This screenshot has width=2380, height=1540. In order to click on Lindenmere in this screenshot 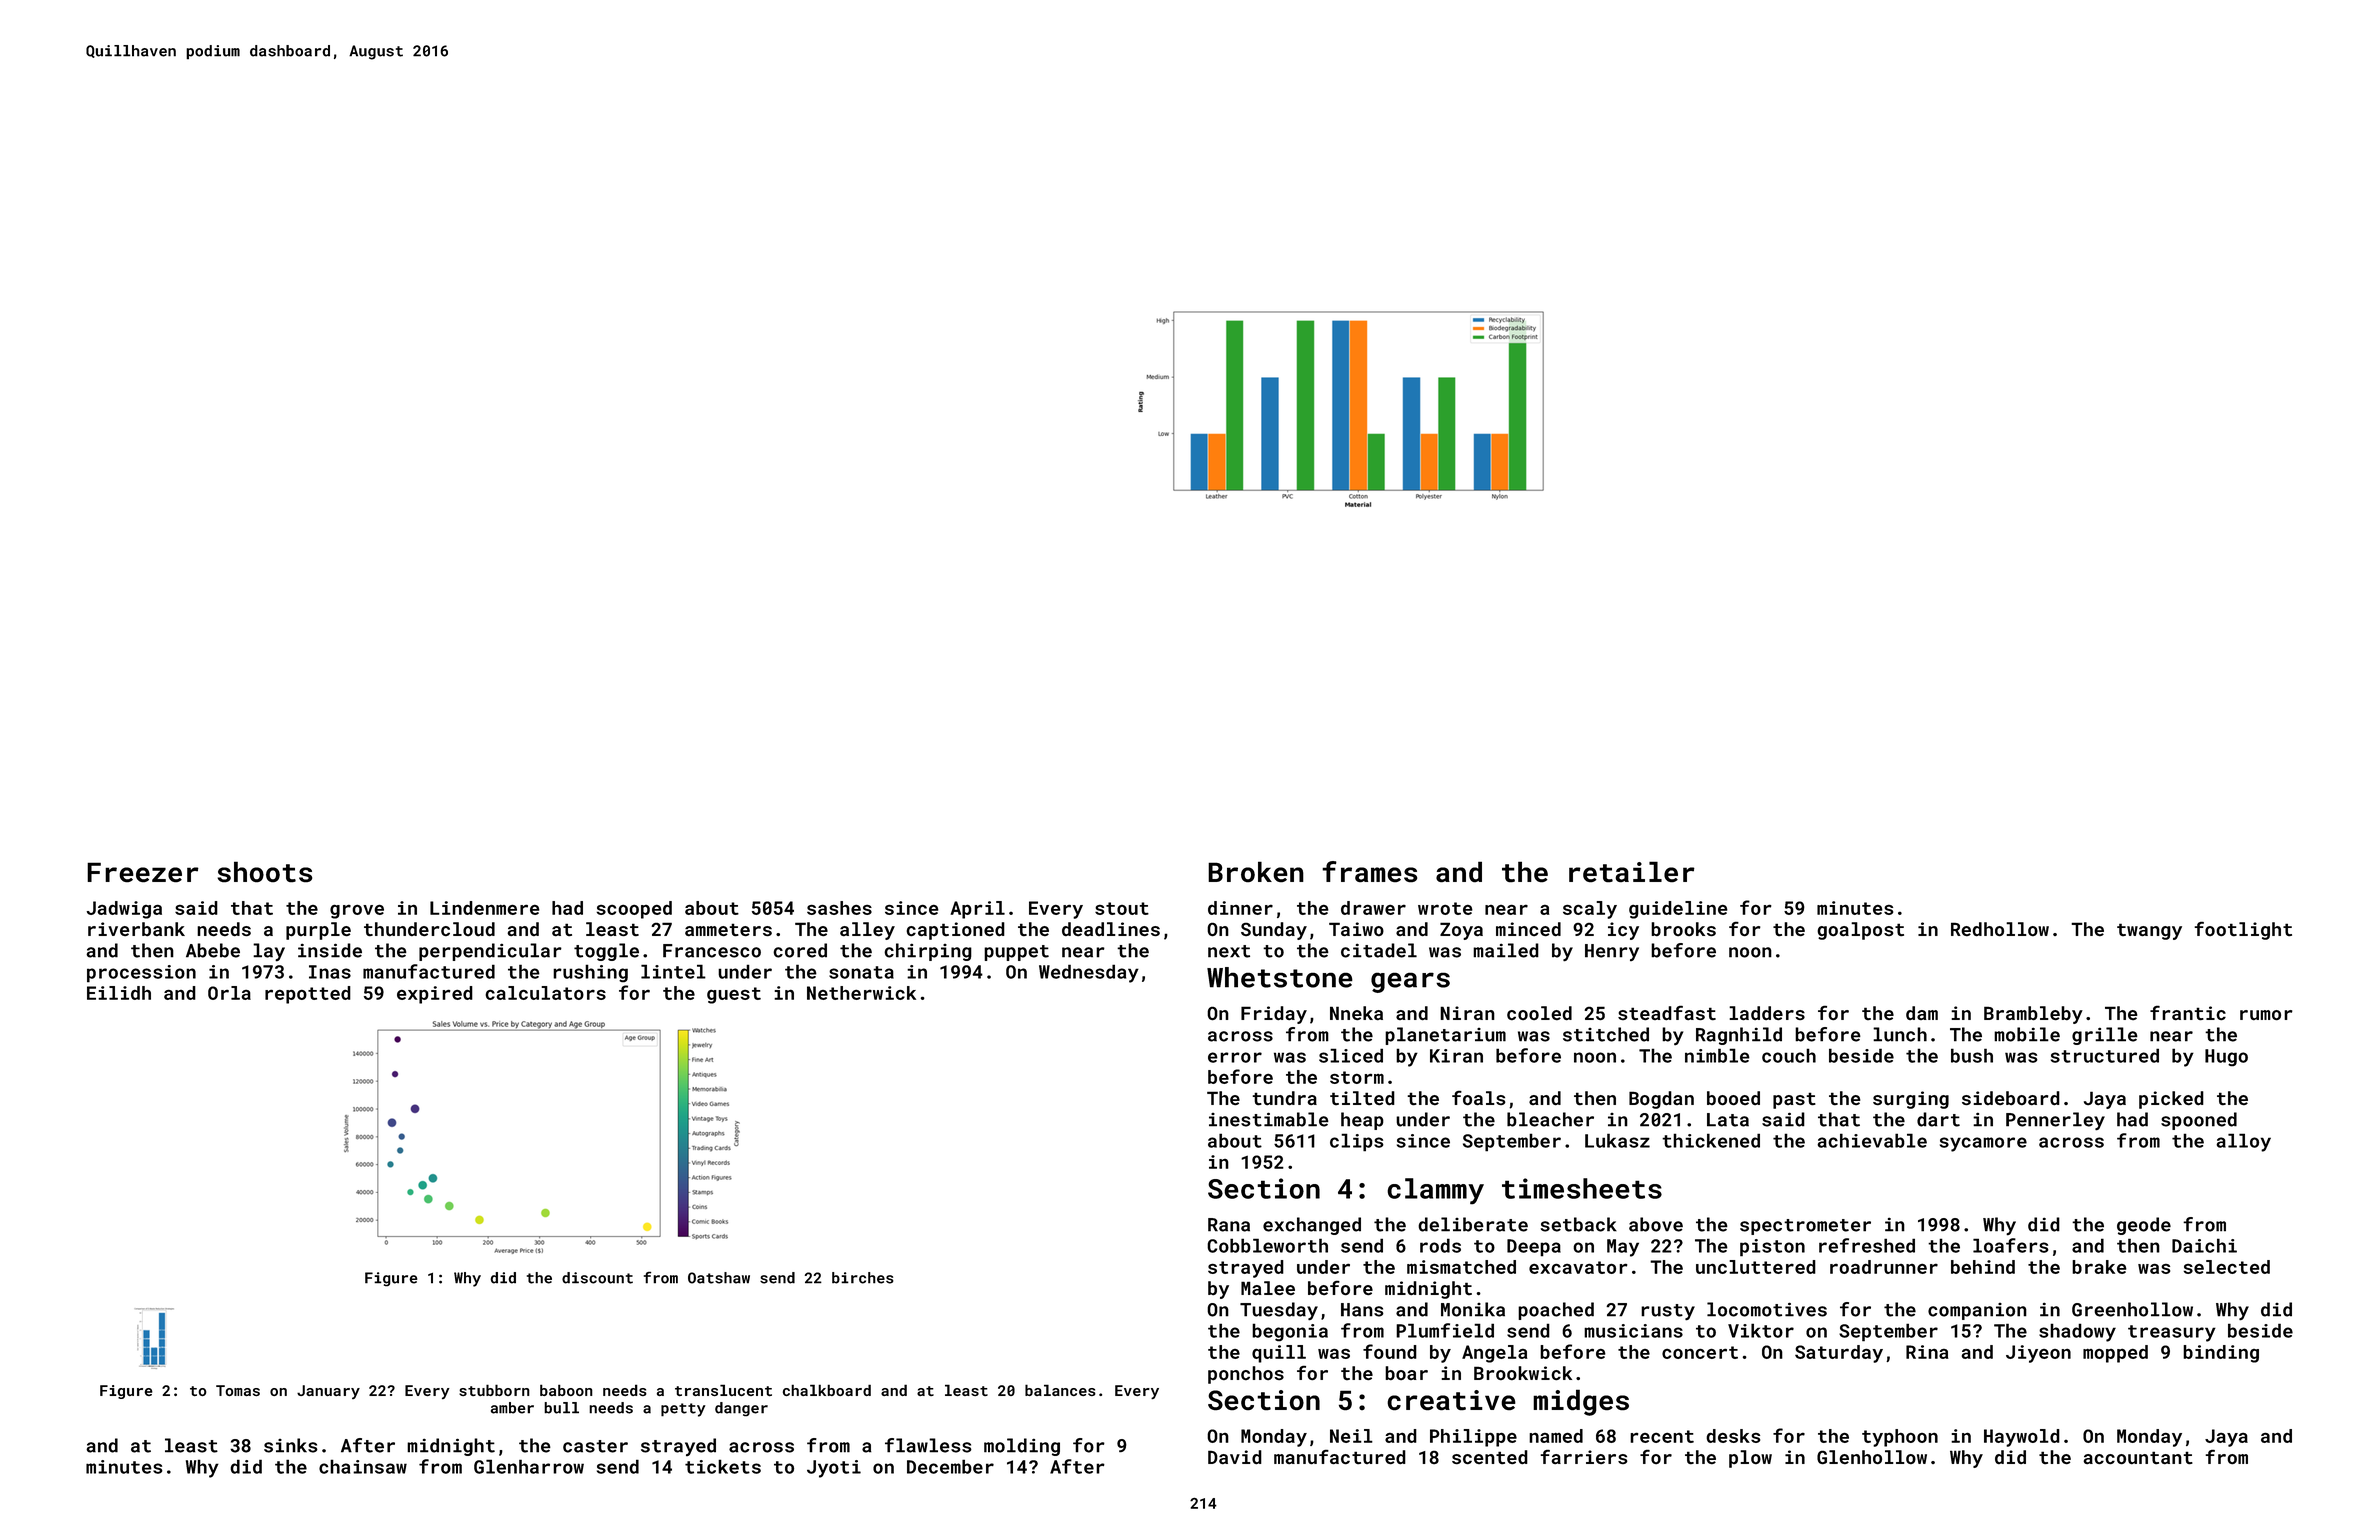, I will do `click(485, 908)`.
